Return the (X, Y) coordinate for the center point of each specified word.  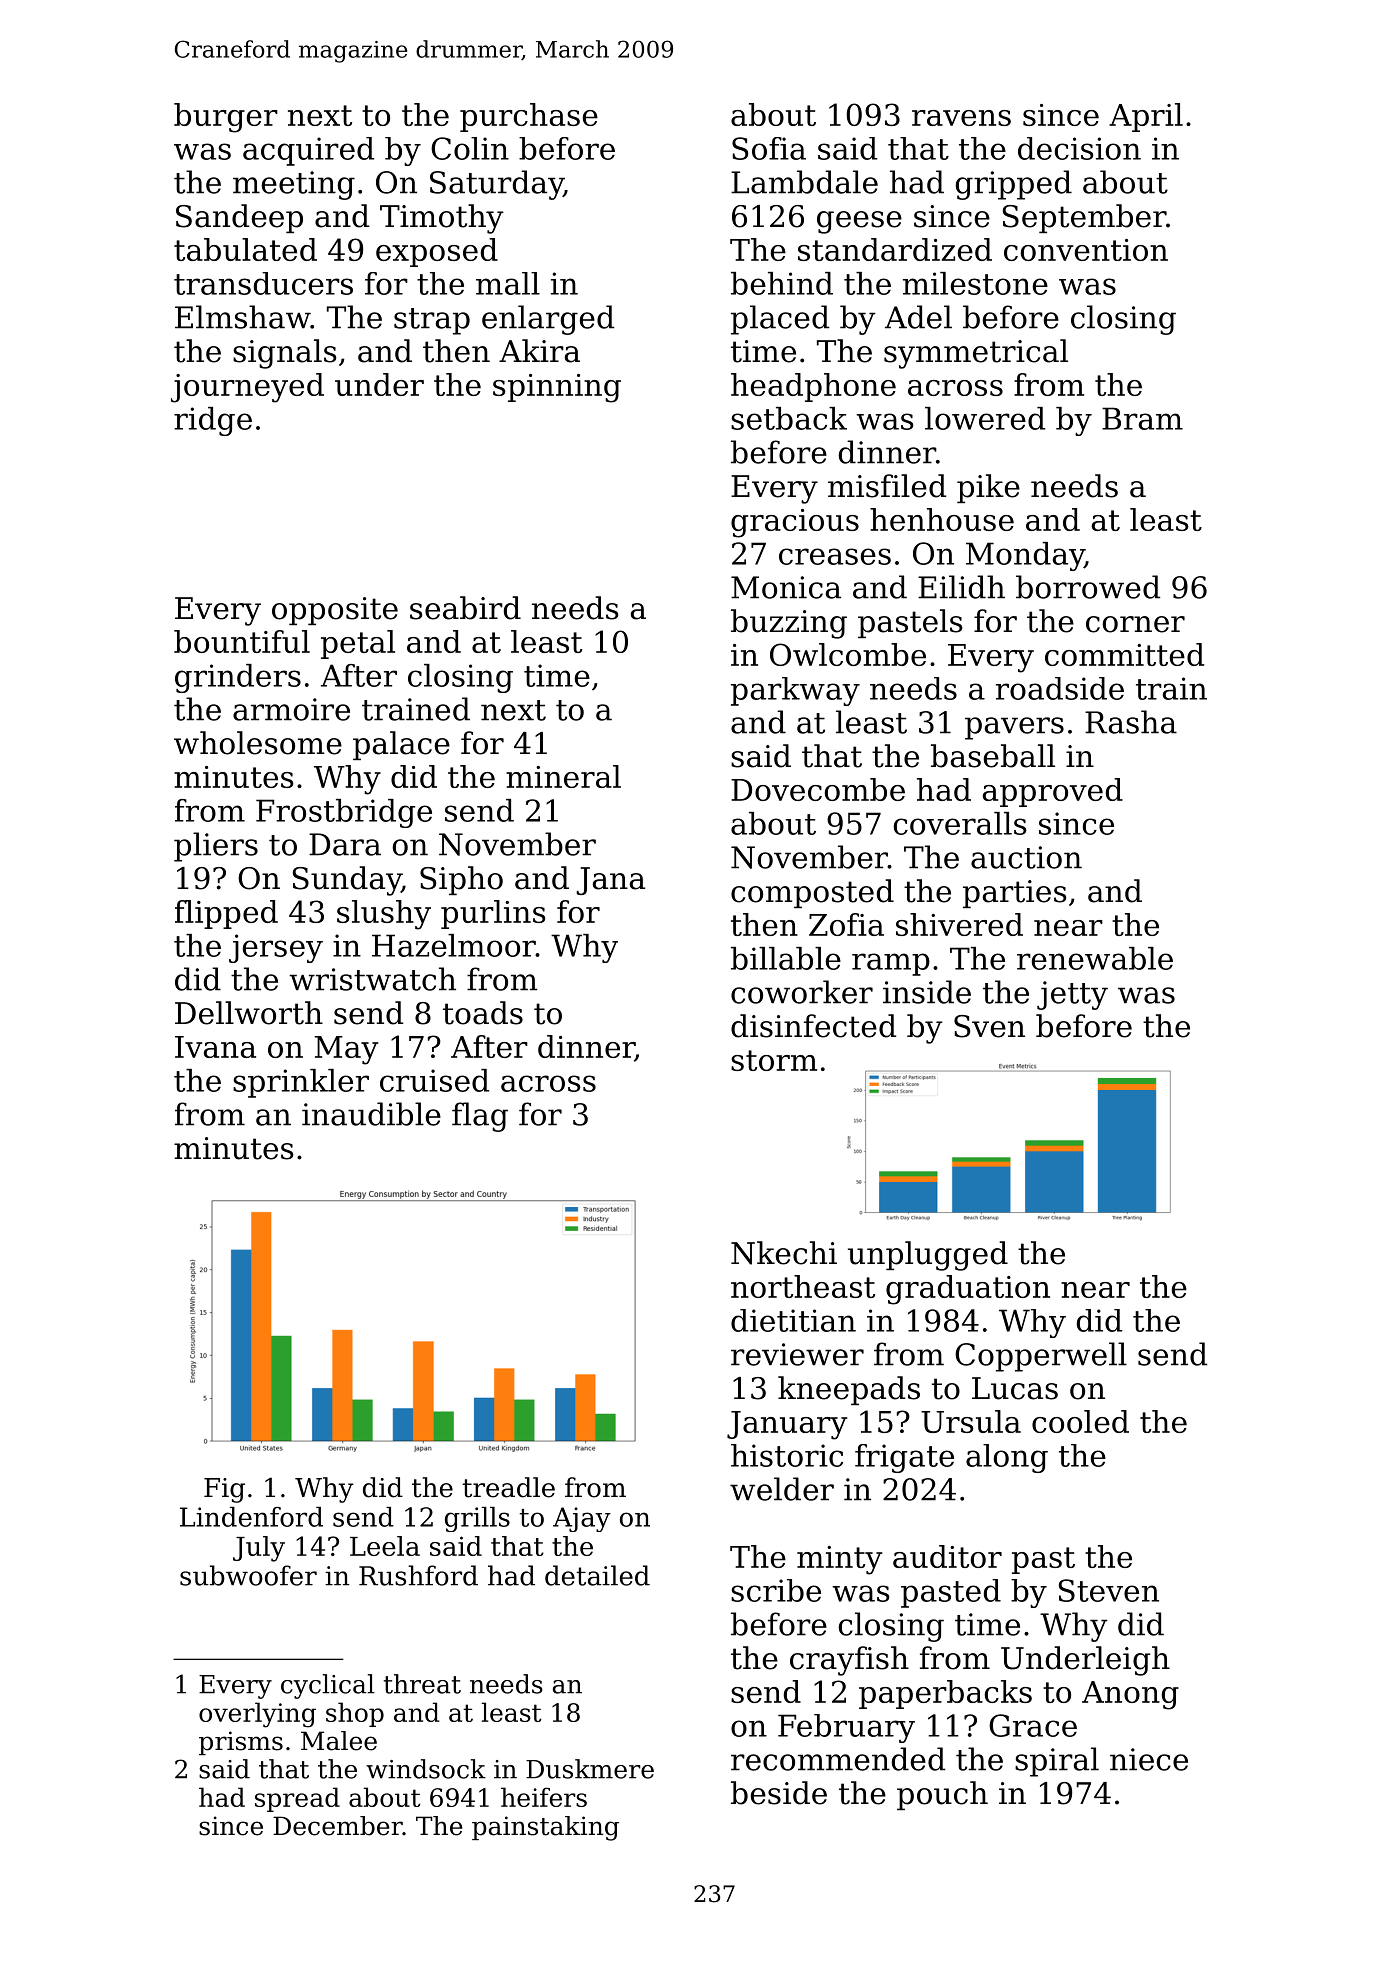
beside (779, 1793)
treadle (509, 1487)
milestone (975, 283)
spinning (557, 388)
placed (780, 320)
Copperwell (1041, 1357)
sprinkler (301, 1083)
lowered (985, 418)
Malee (339, 1741)
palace (401, 745)
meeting (294, 185)
